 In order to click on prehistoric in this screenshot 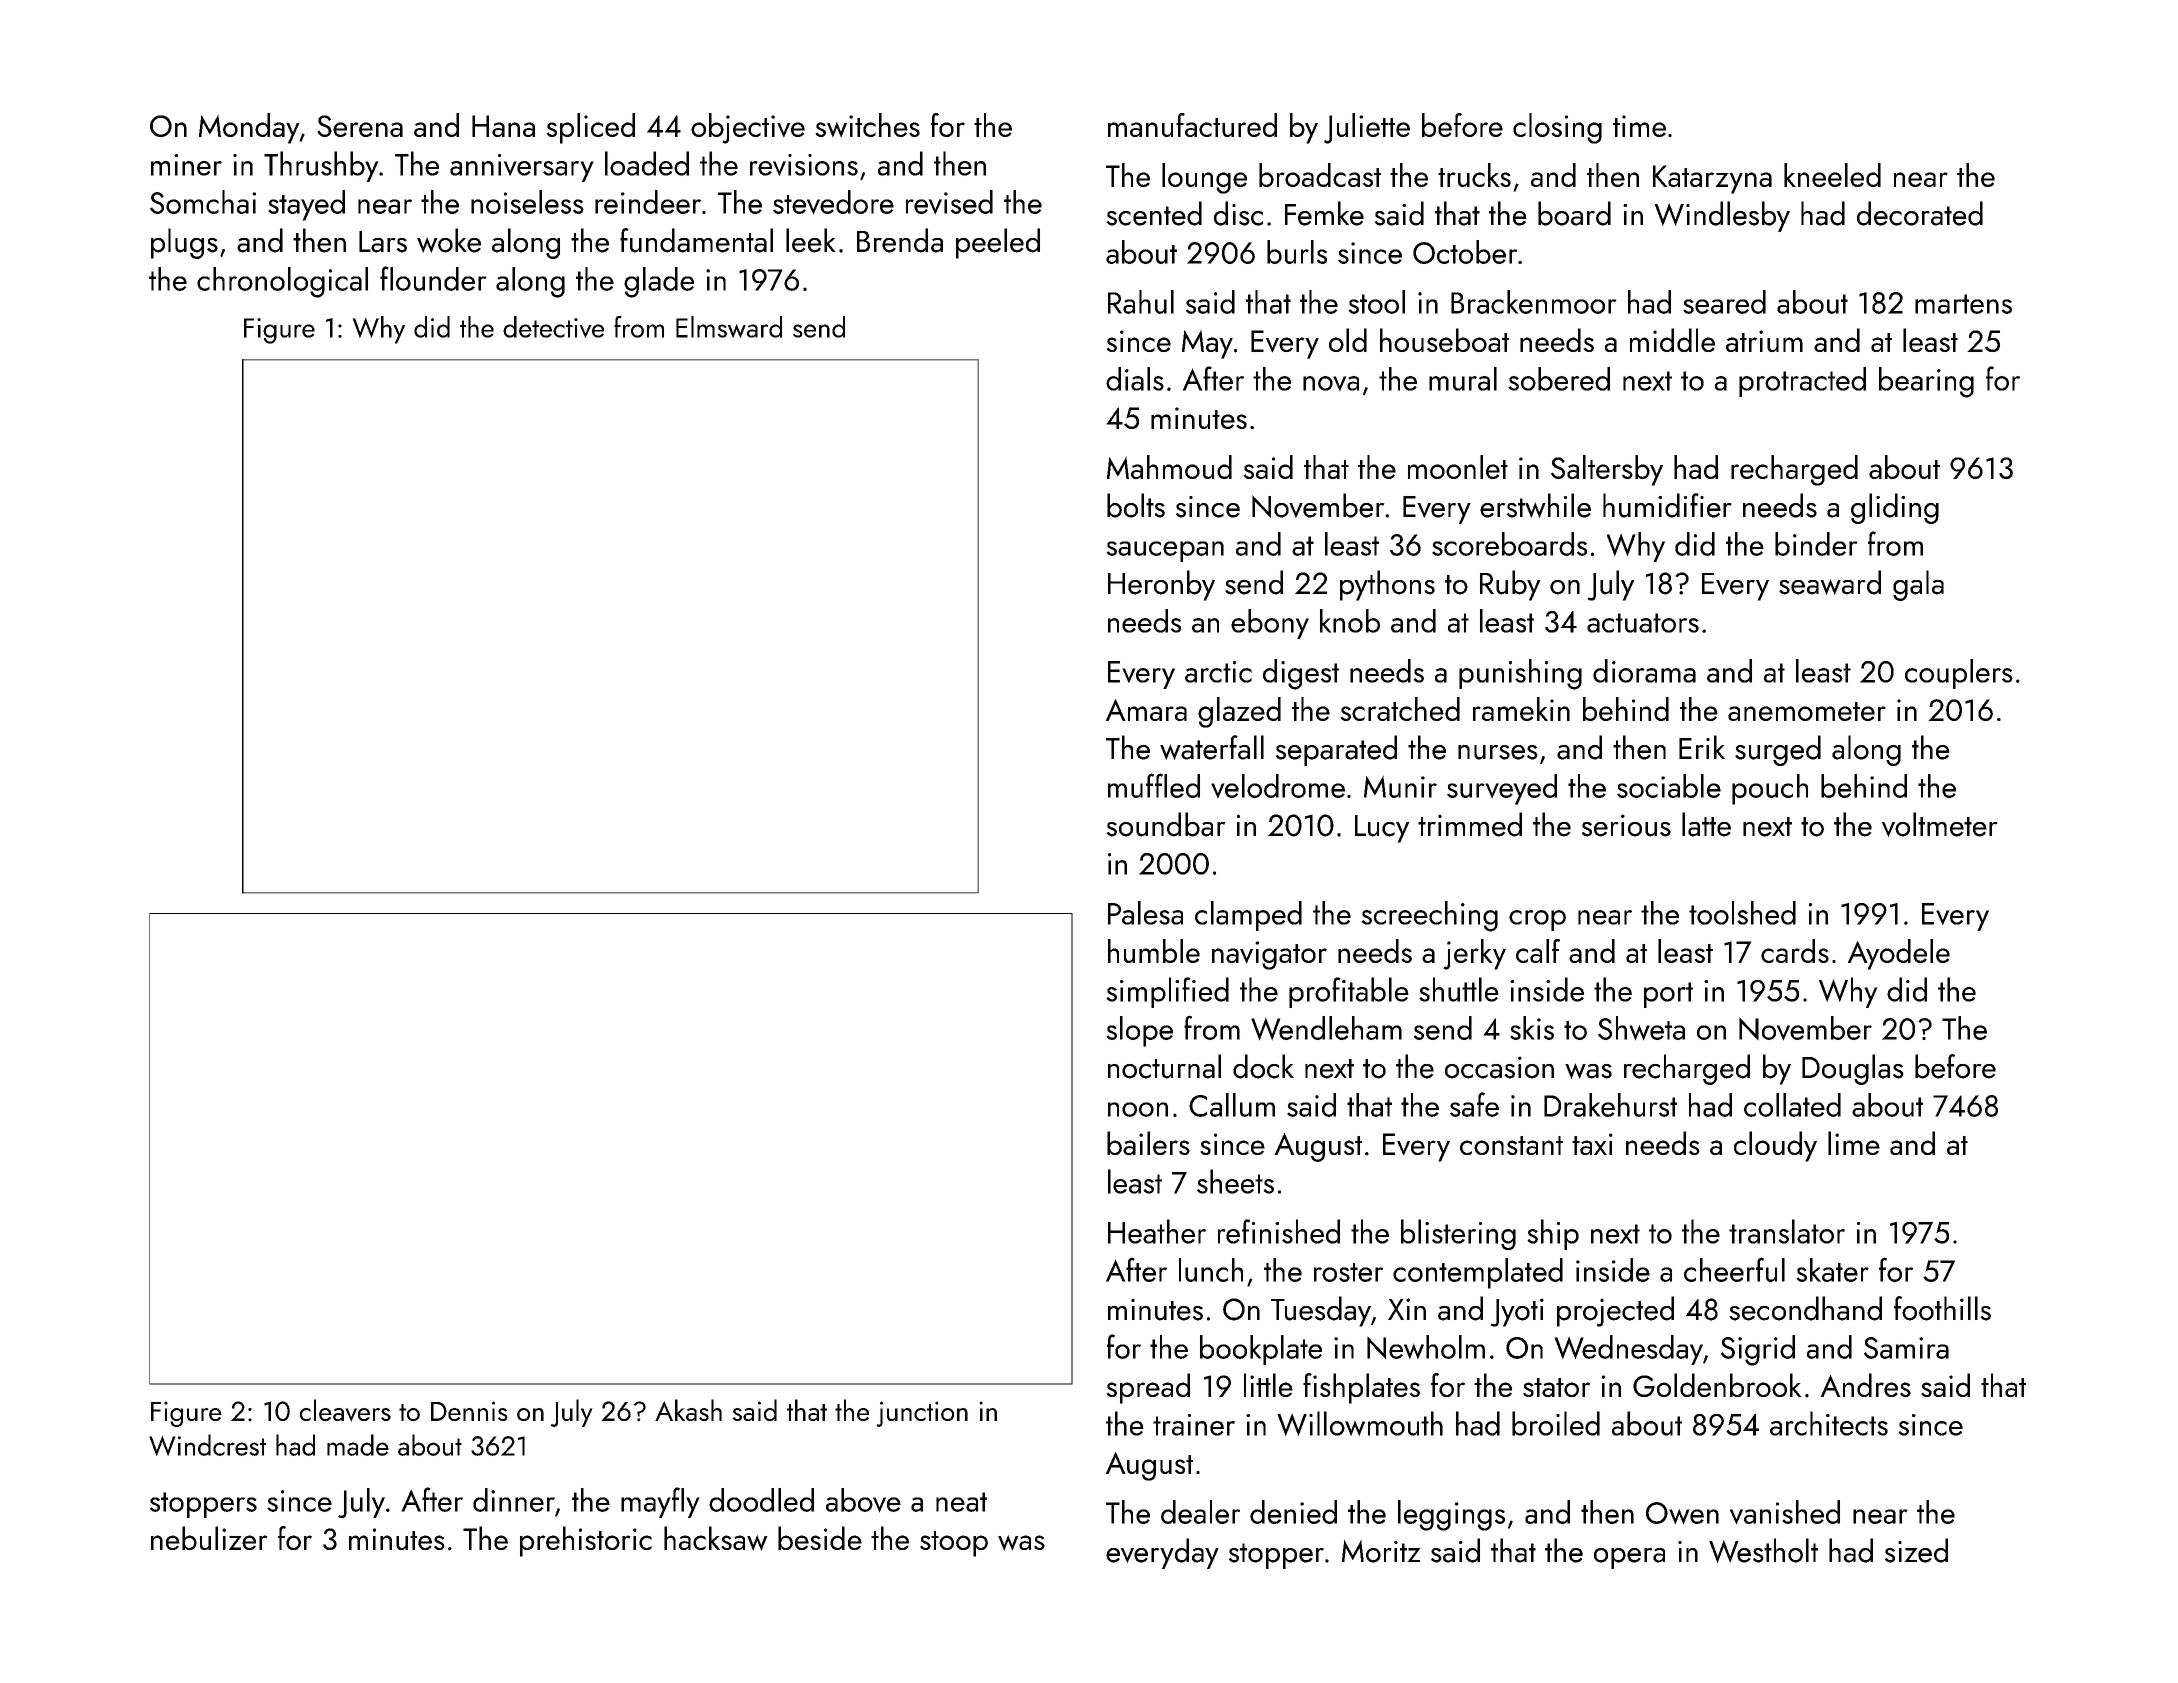, I will do `click(586, 1541)`.
